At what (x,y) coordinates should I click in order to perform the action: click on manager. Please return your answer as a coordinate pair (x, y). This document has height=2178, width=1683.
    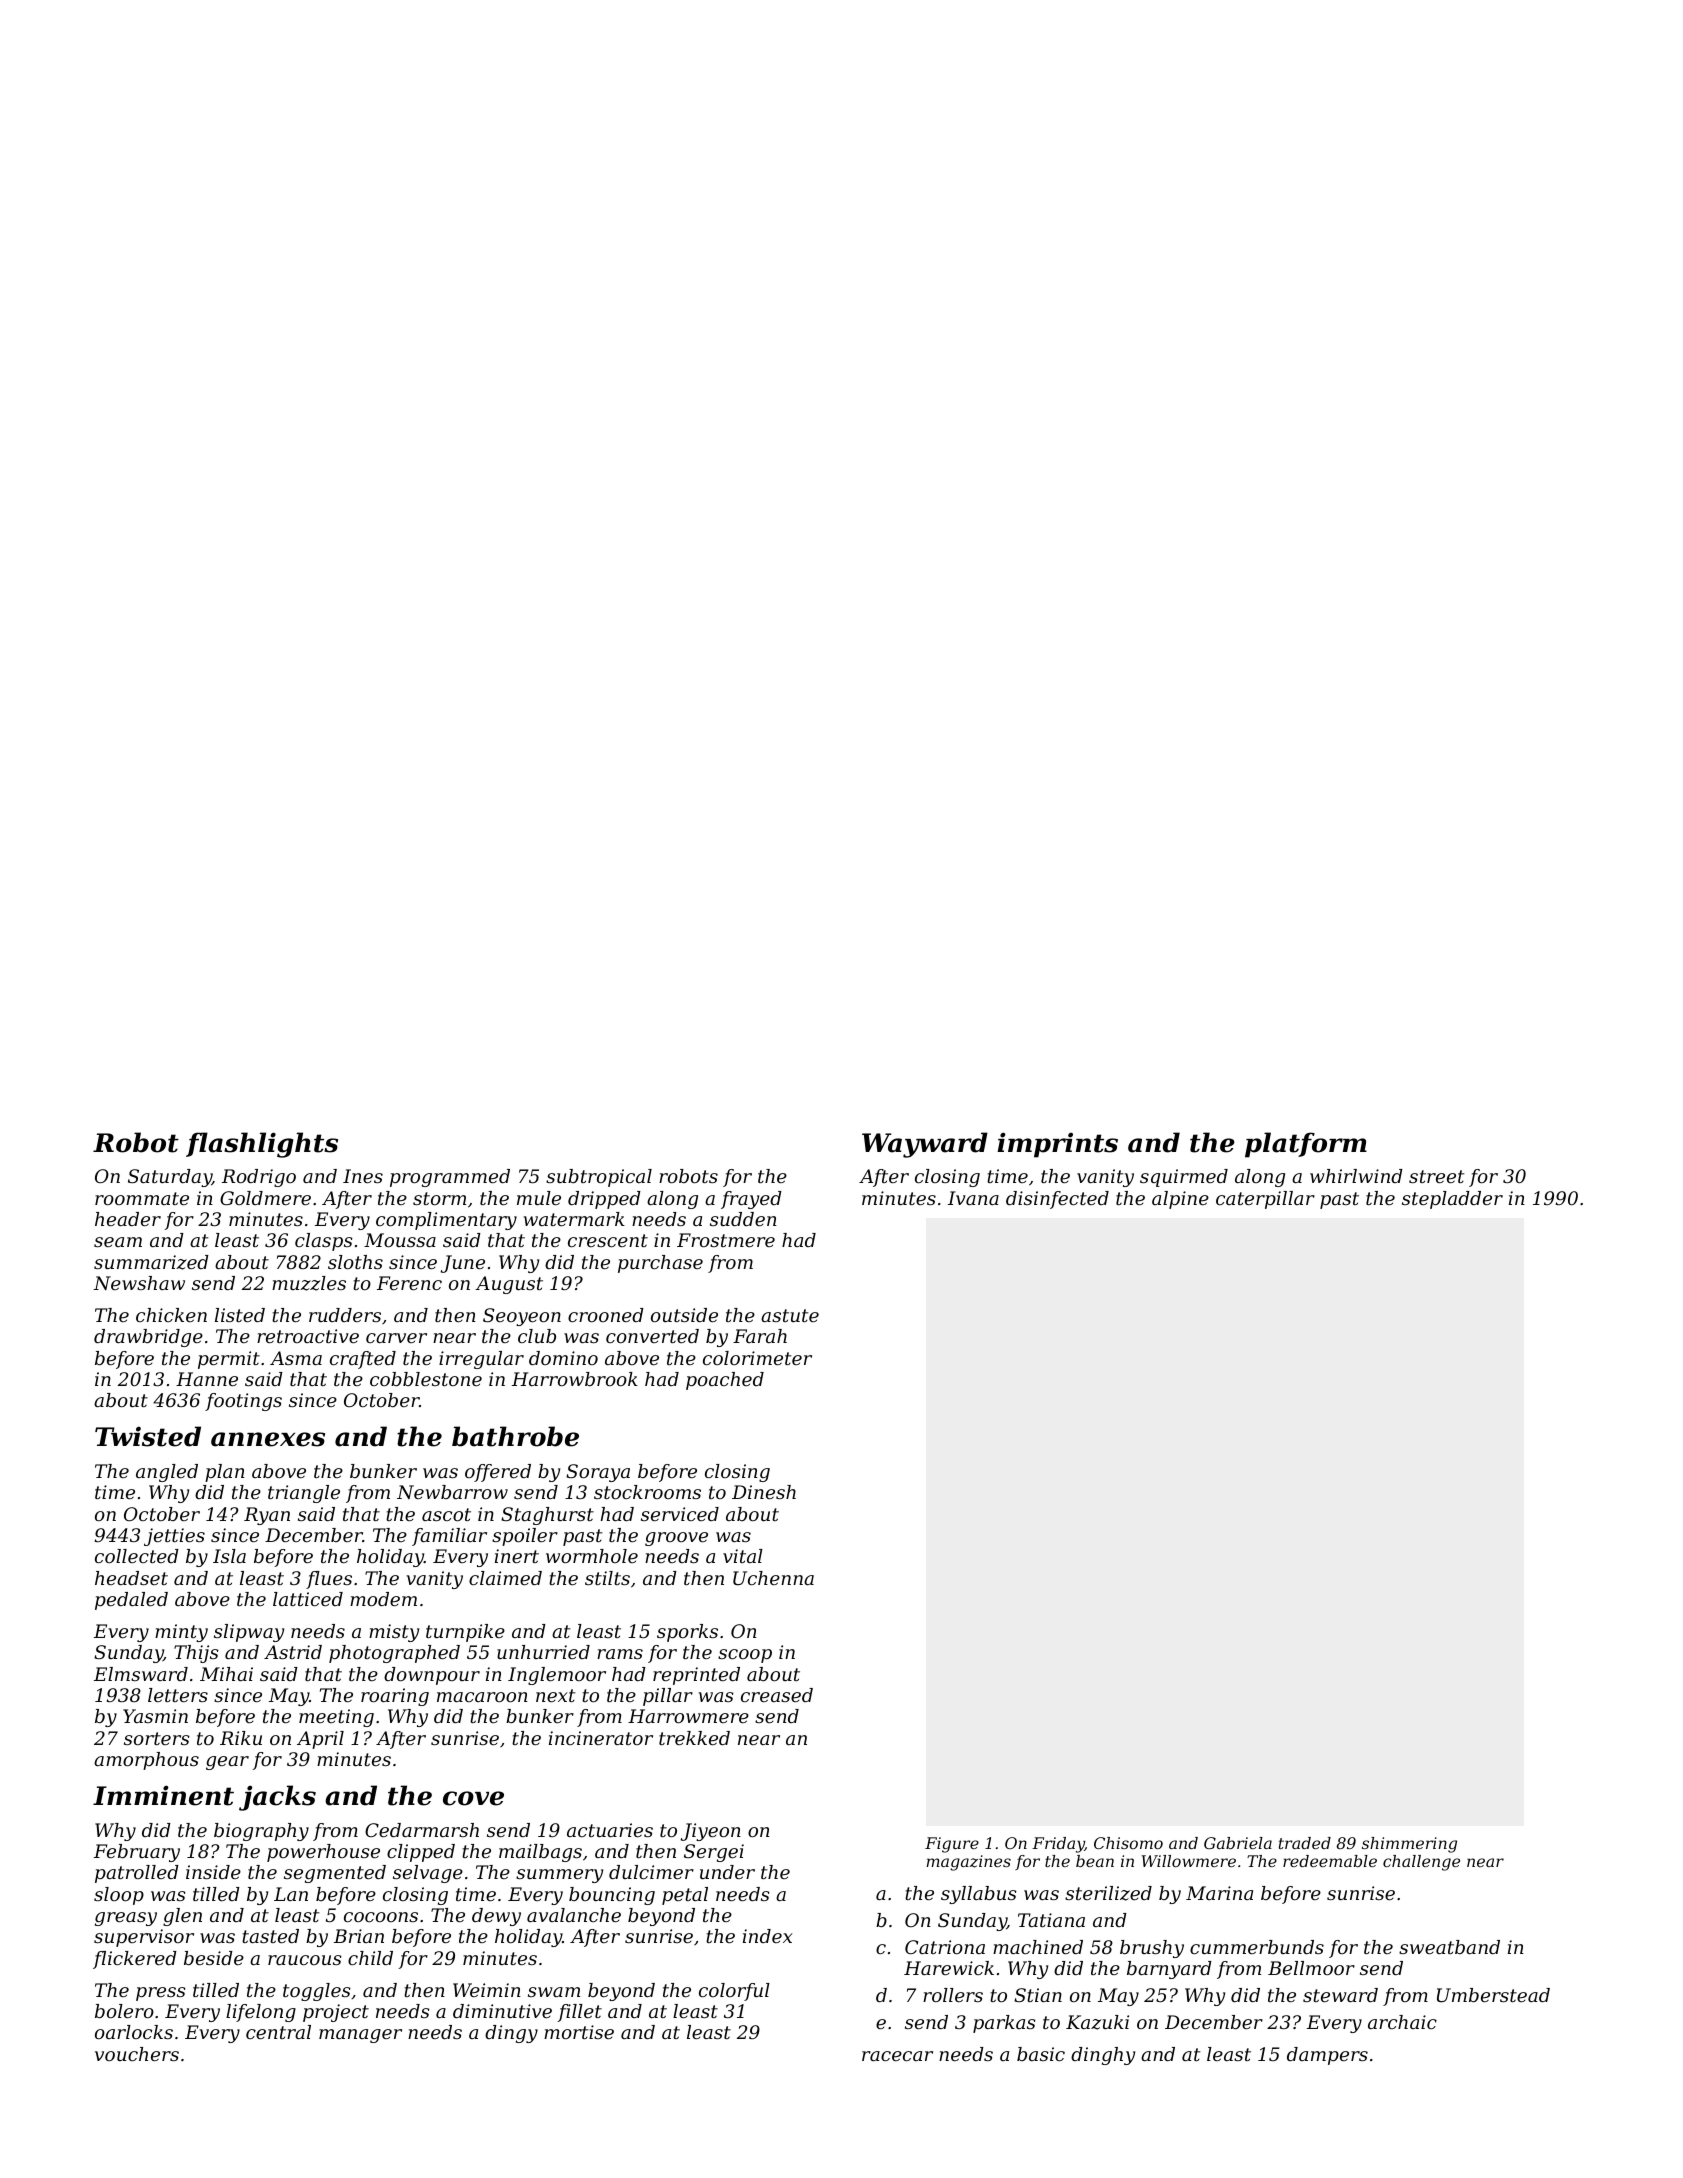
    Looking at the image, I should click on (360, 2036).
